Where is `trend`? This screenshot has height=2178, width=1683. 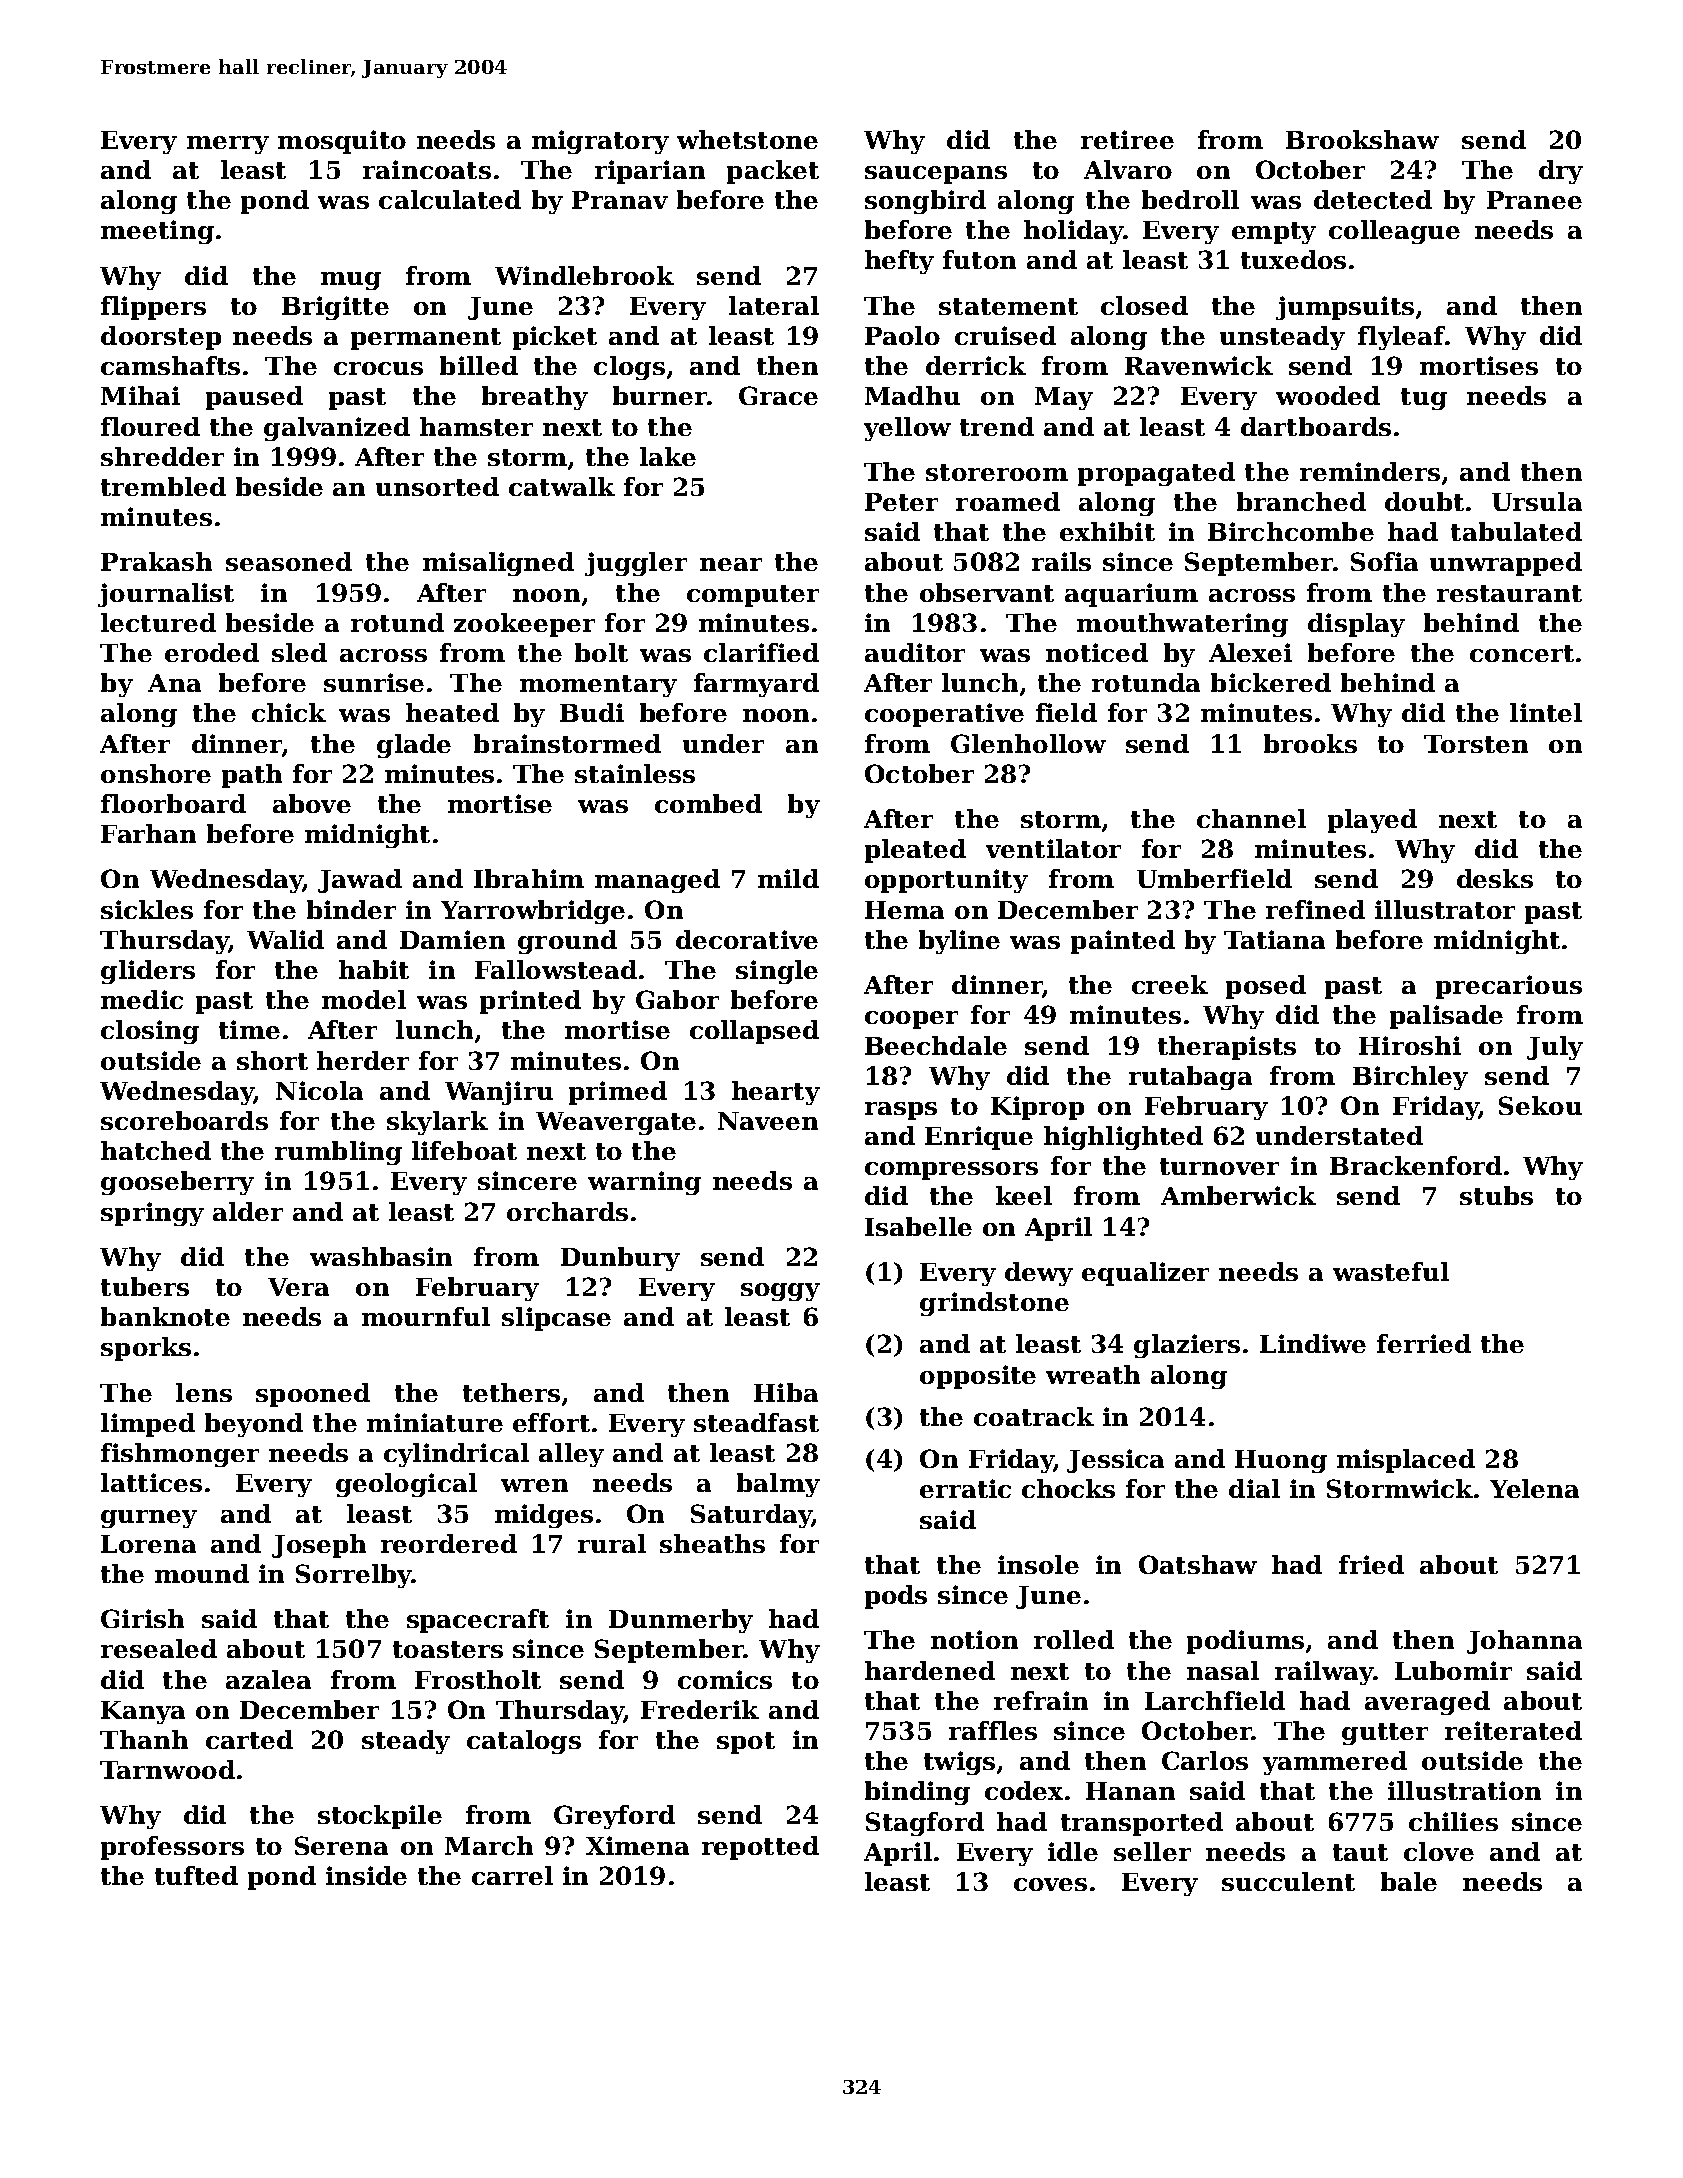 trend is located at coordinates (997, 426).
